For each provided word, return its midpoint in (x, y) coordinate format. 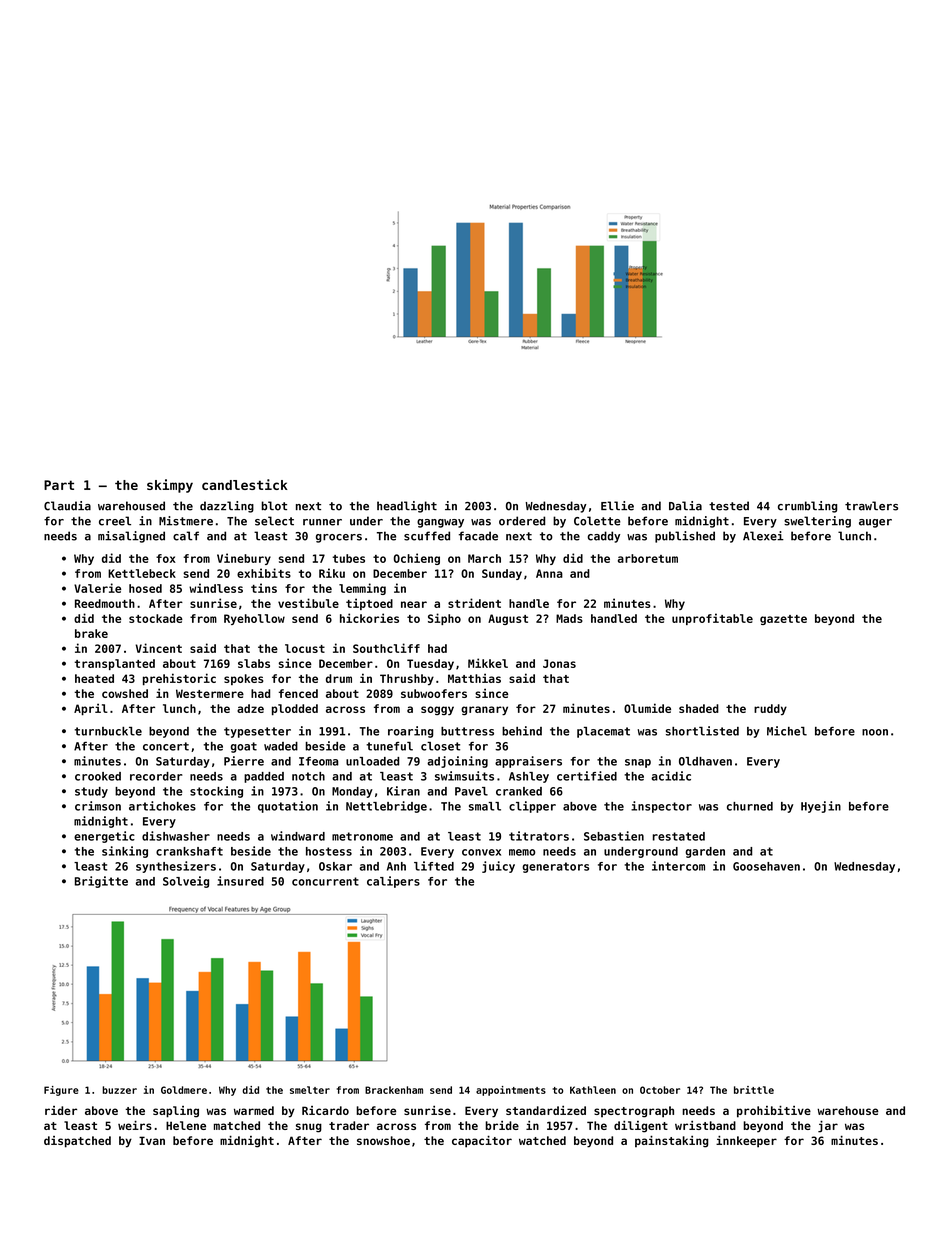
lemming (362, 589)
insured (240, 881)
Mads (569, 618)
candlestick (244, 484)
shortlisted (702, 731)
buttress (467, 731)
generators (555, 867)
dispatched (77, 1142)
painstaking (671, 1142)
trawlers (871, 506)
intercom (678, 866)
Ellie (617, 506)
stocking (216, 792)
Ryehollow (254, 619)
